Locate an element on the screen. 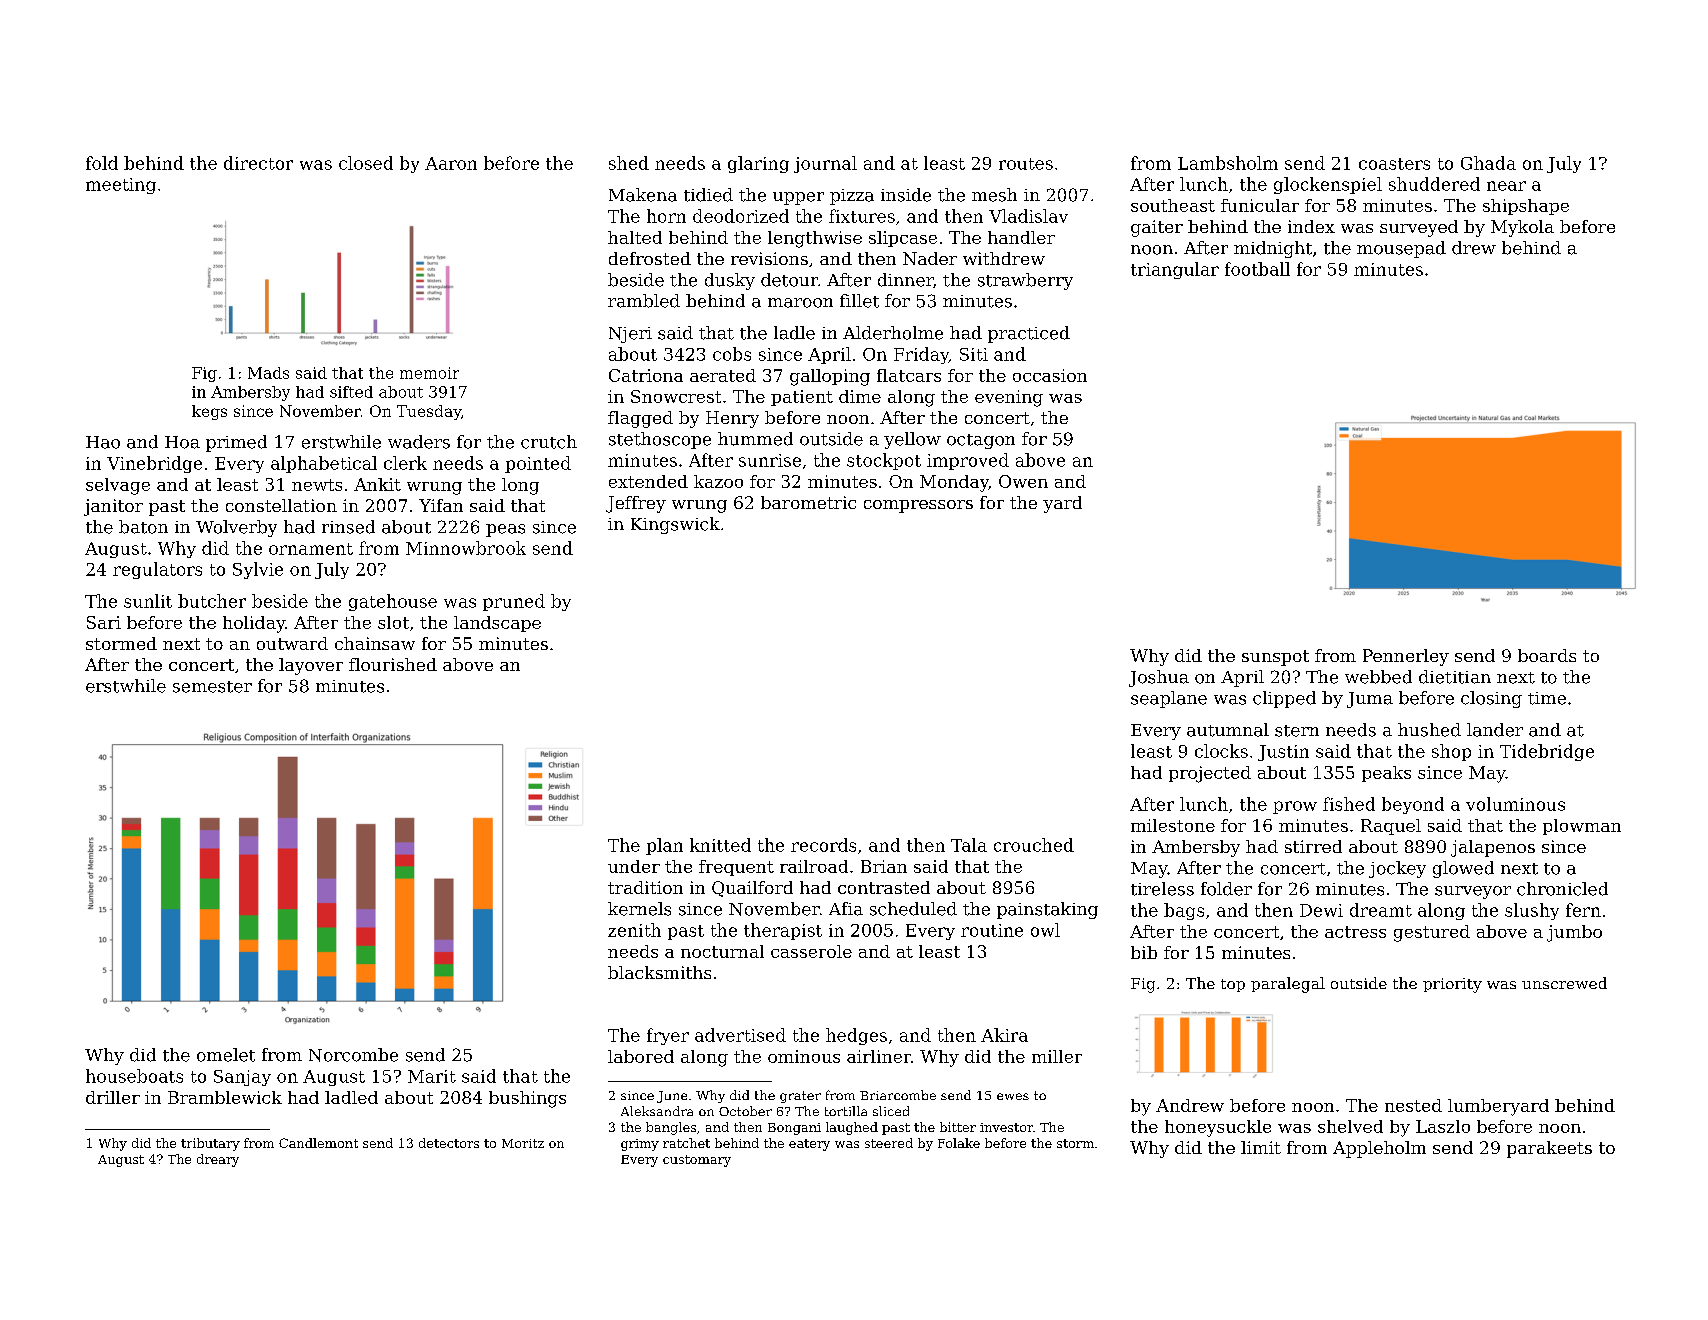 This screenshot has height=1320, width=1708. shipshape is located at coordinates (1526, 207).
